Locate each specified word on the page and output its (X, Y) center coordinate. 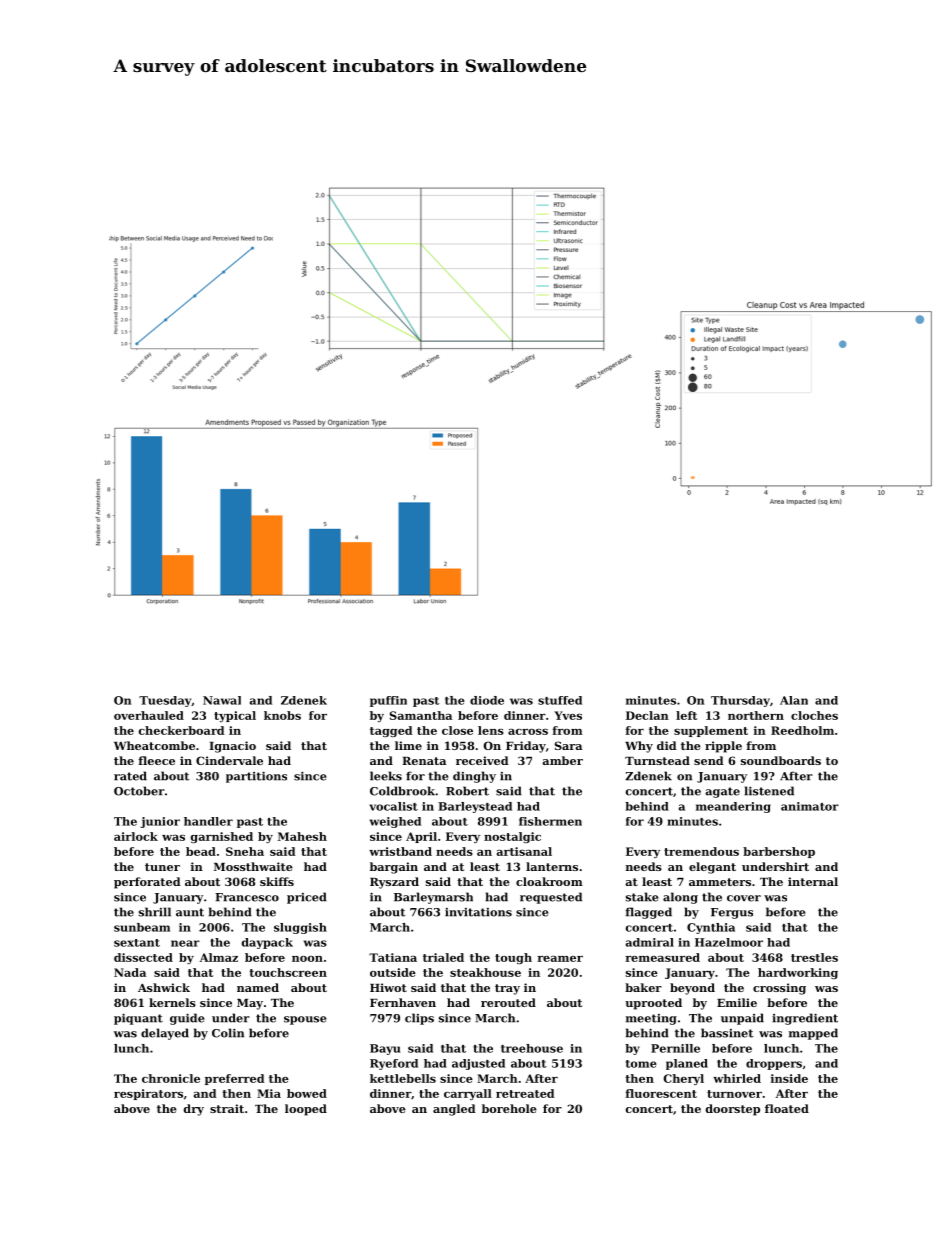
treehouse (532, 1048)
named (258, 987)
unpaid (742, 1019)
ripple (723, 747)
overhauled (149, 715)
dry (194, 1110)
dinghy (474, 777)
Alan (794, 700)
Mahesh (302, 836)
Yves (568, 715)
